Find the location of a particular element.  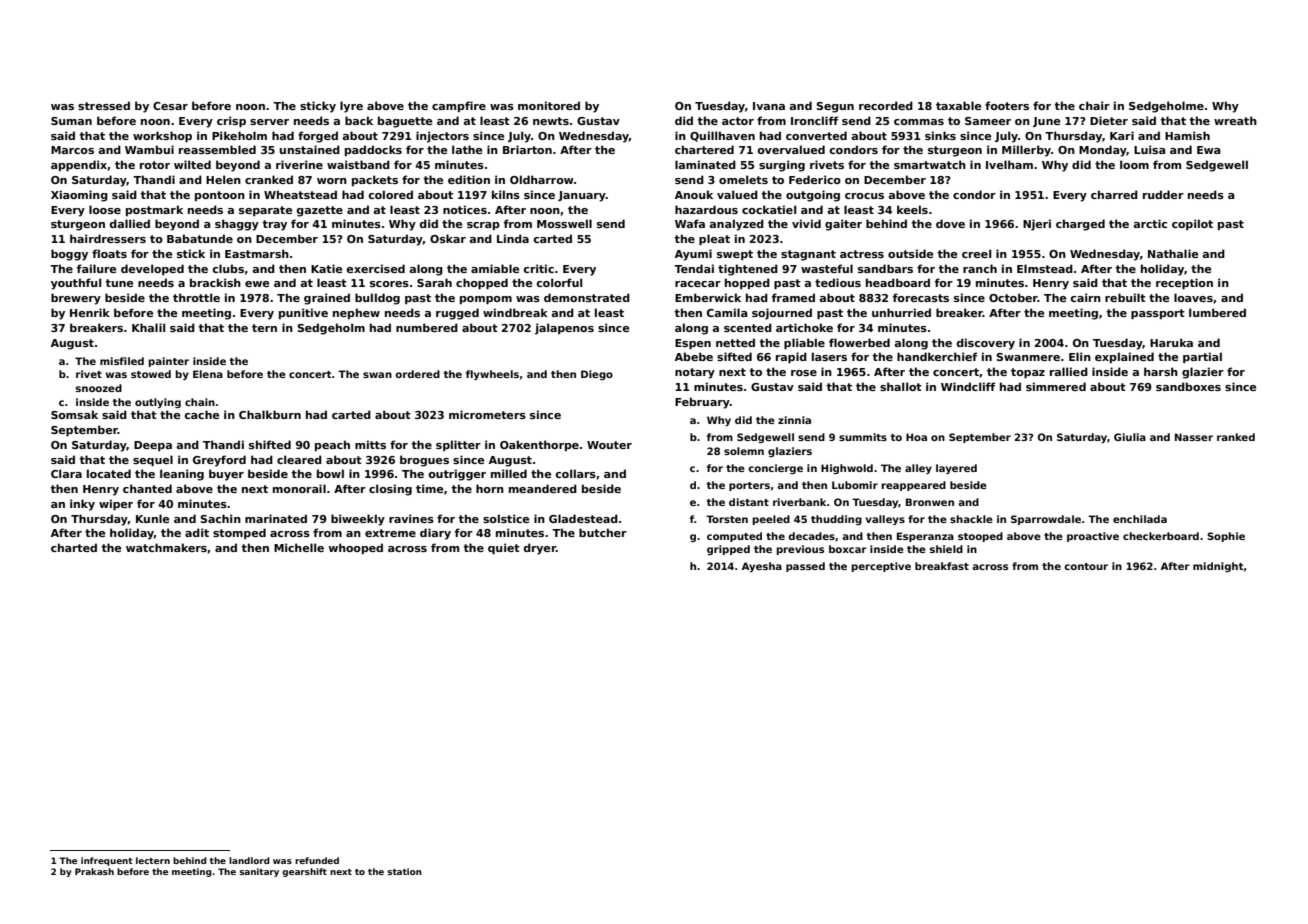

whooped is located at coordinates (356, 548).
